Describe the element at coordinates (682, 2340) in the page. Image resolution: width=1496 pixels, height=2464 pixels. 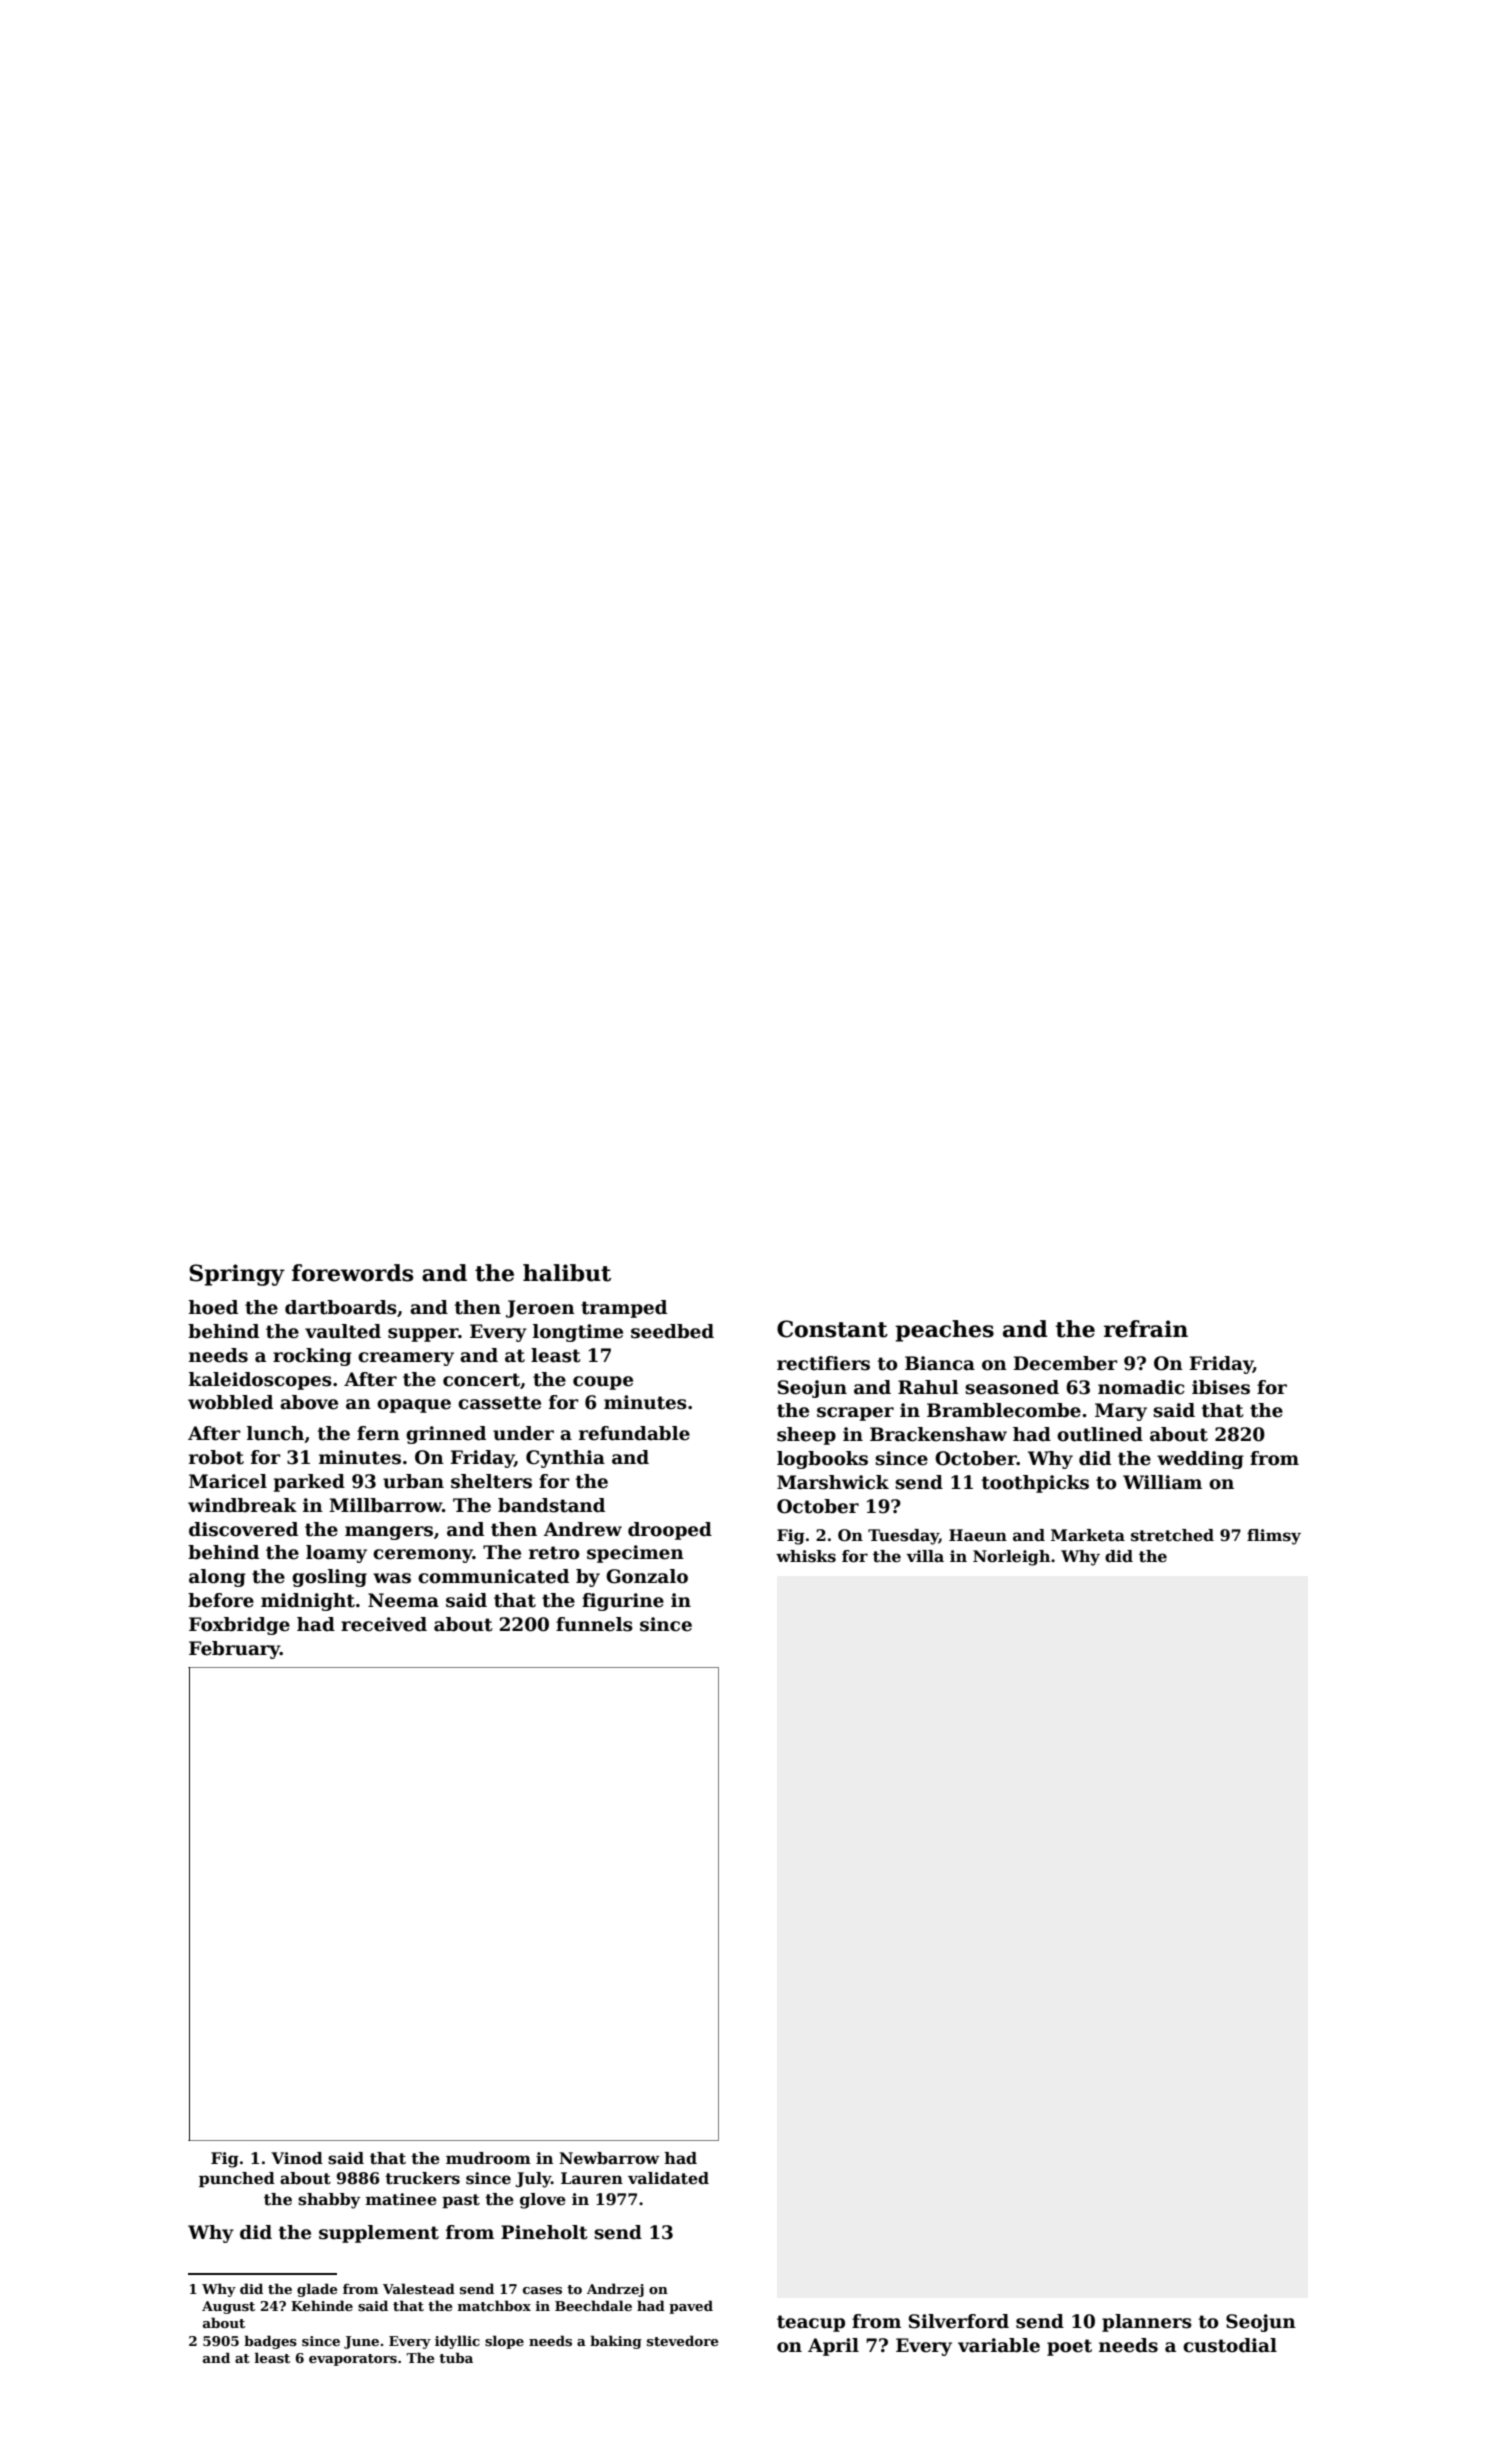
I see `stevedore` at that location.
